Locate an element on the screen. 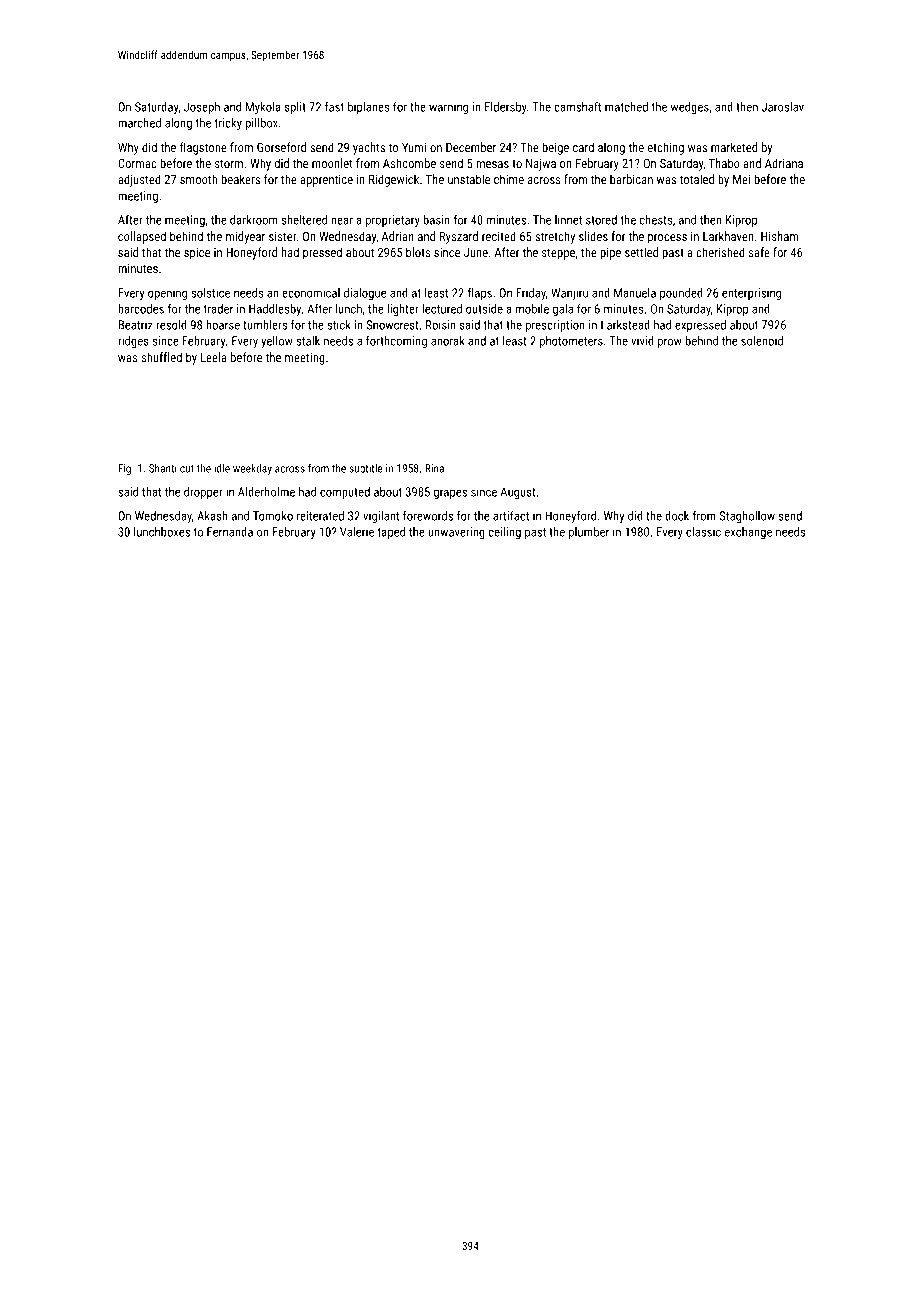 The width and height of the screenshot is (924, 1308). Rina is located at coordinates (434, 468).
